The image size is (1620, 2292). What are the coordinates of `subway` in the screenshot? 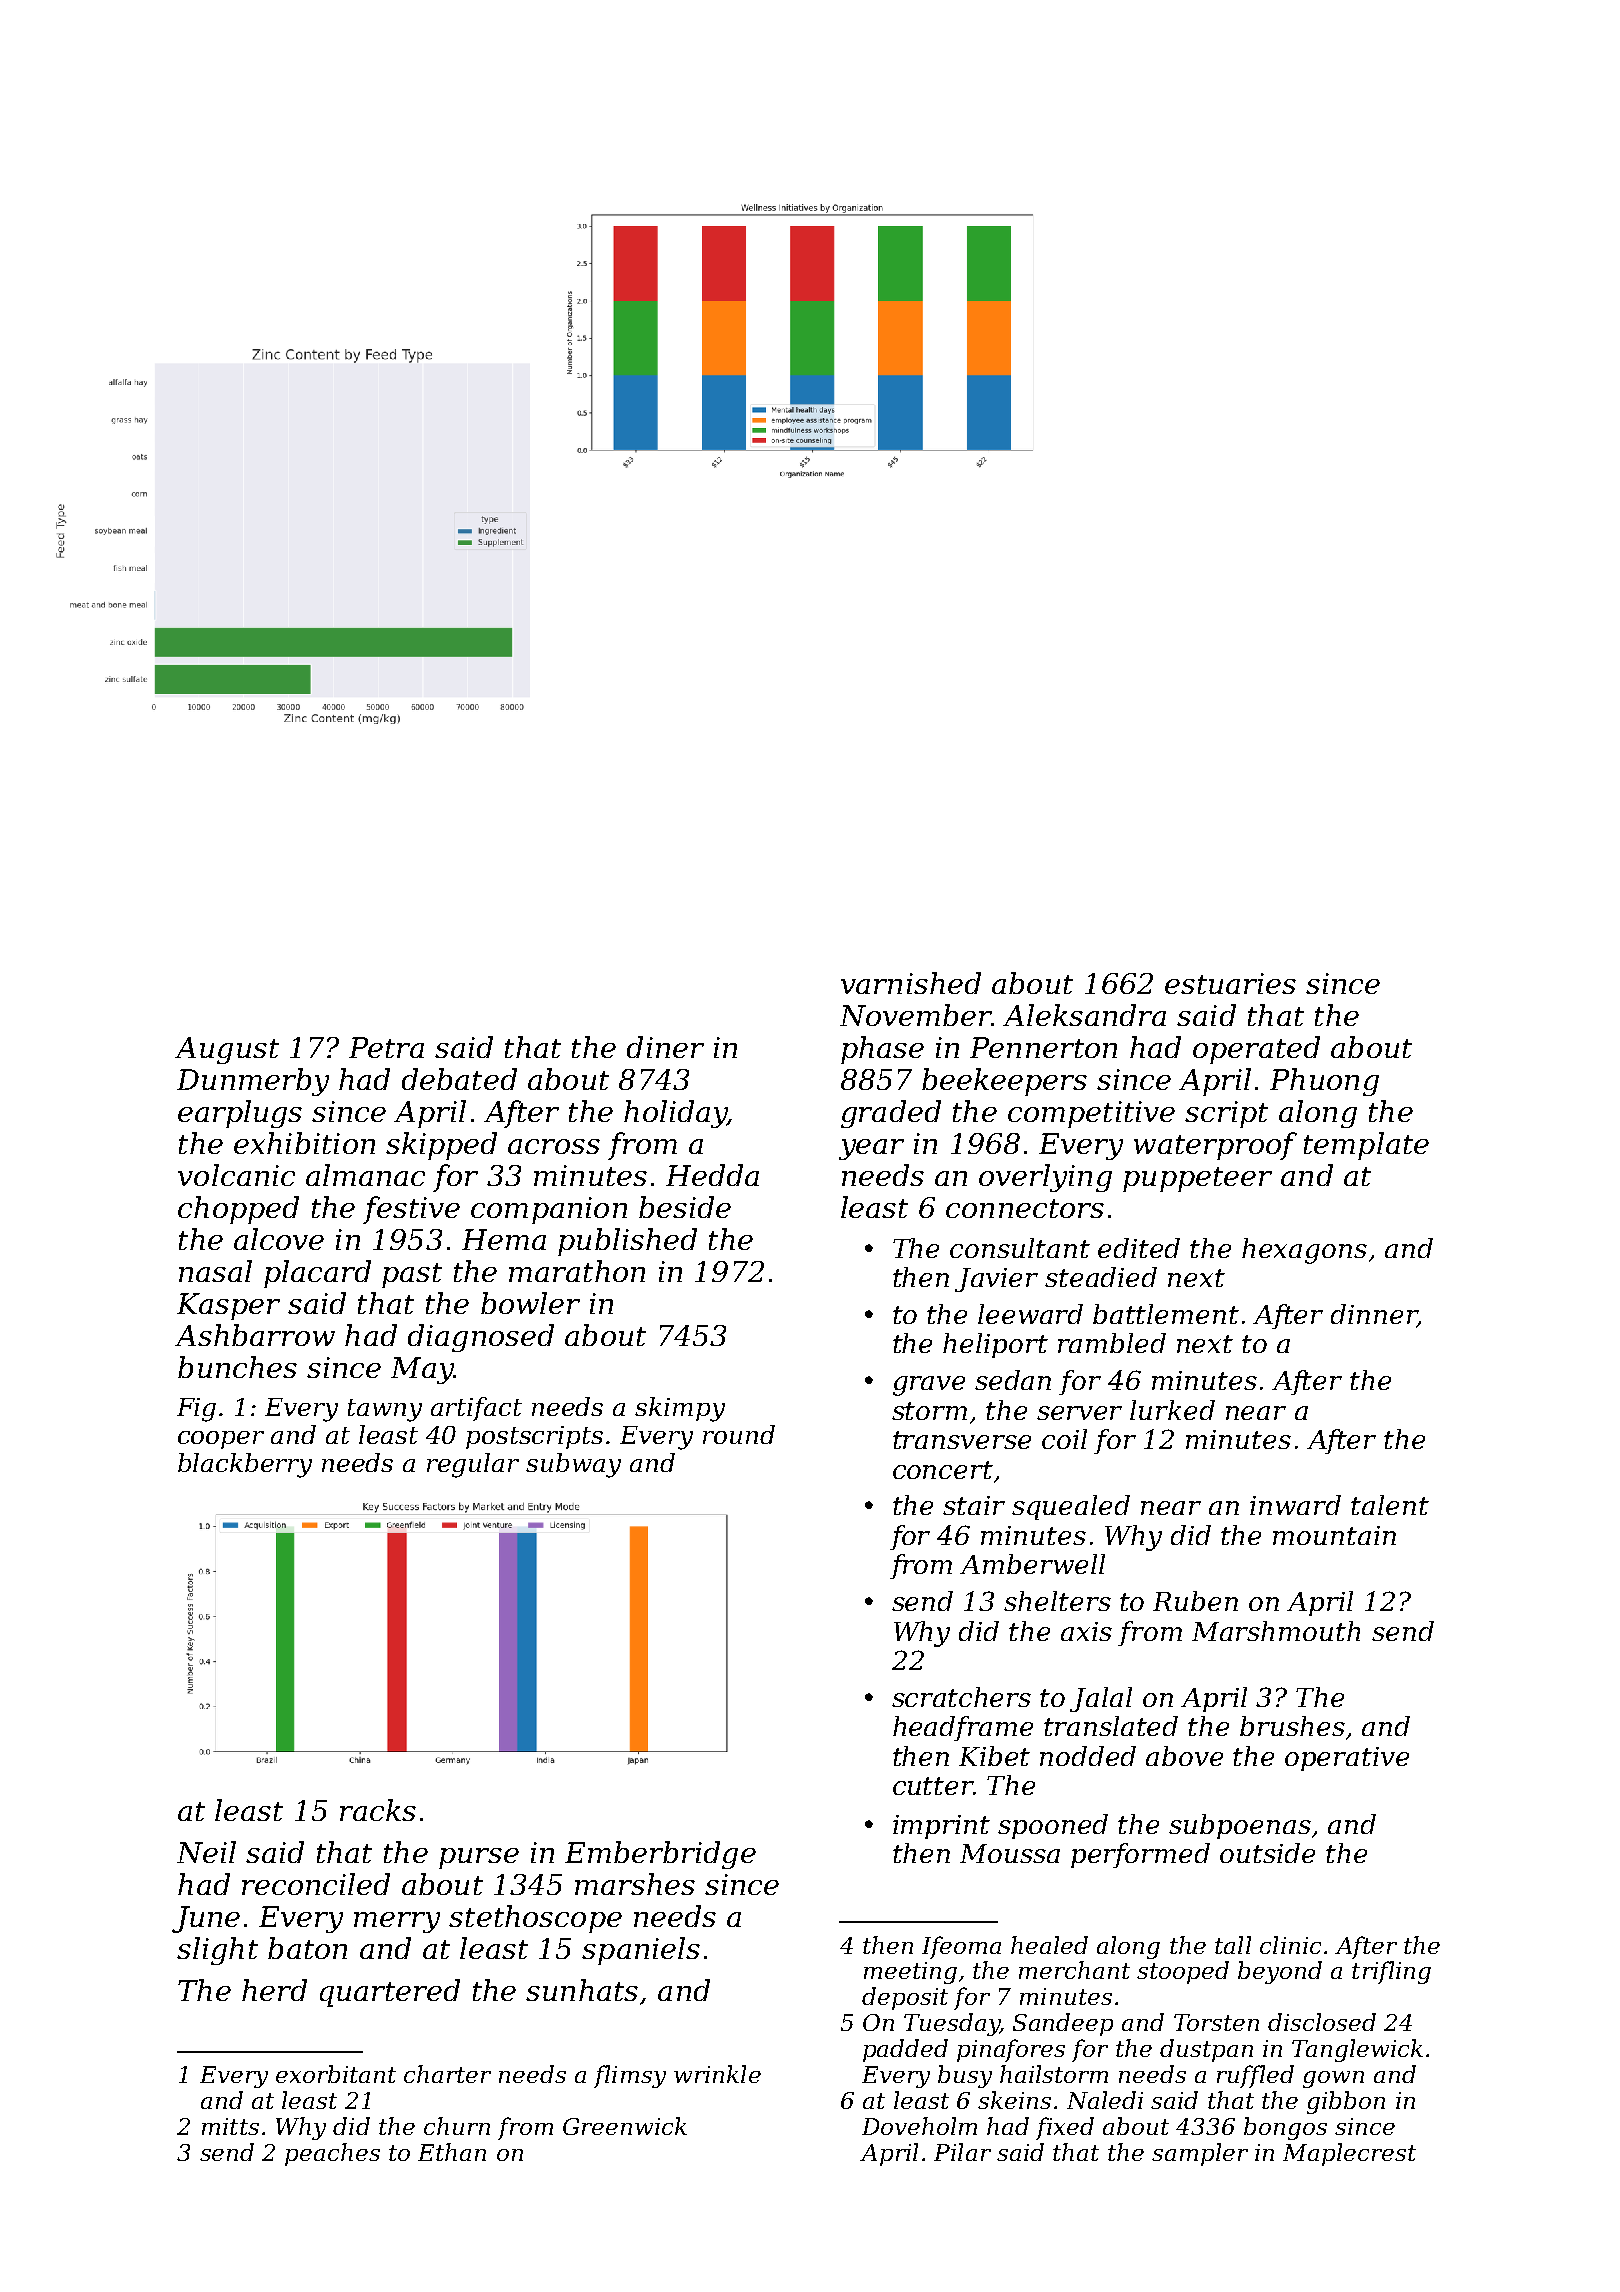 It's located at (573, 1465).
